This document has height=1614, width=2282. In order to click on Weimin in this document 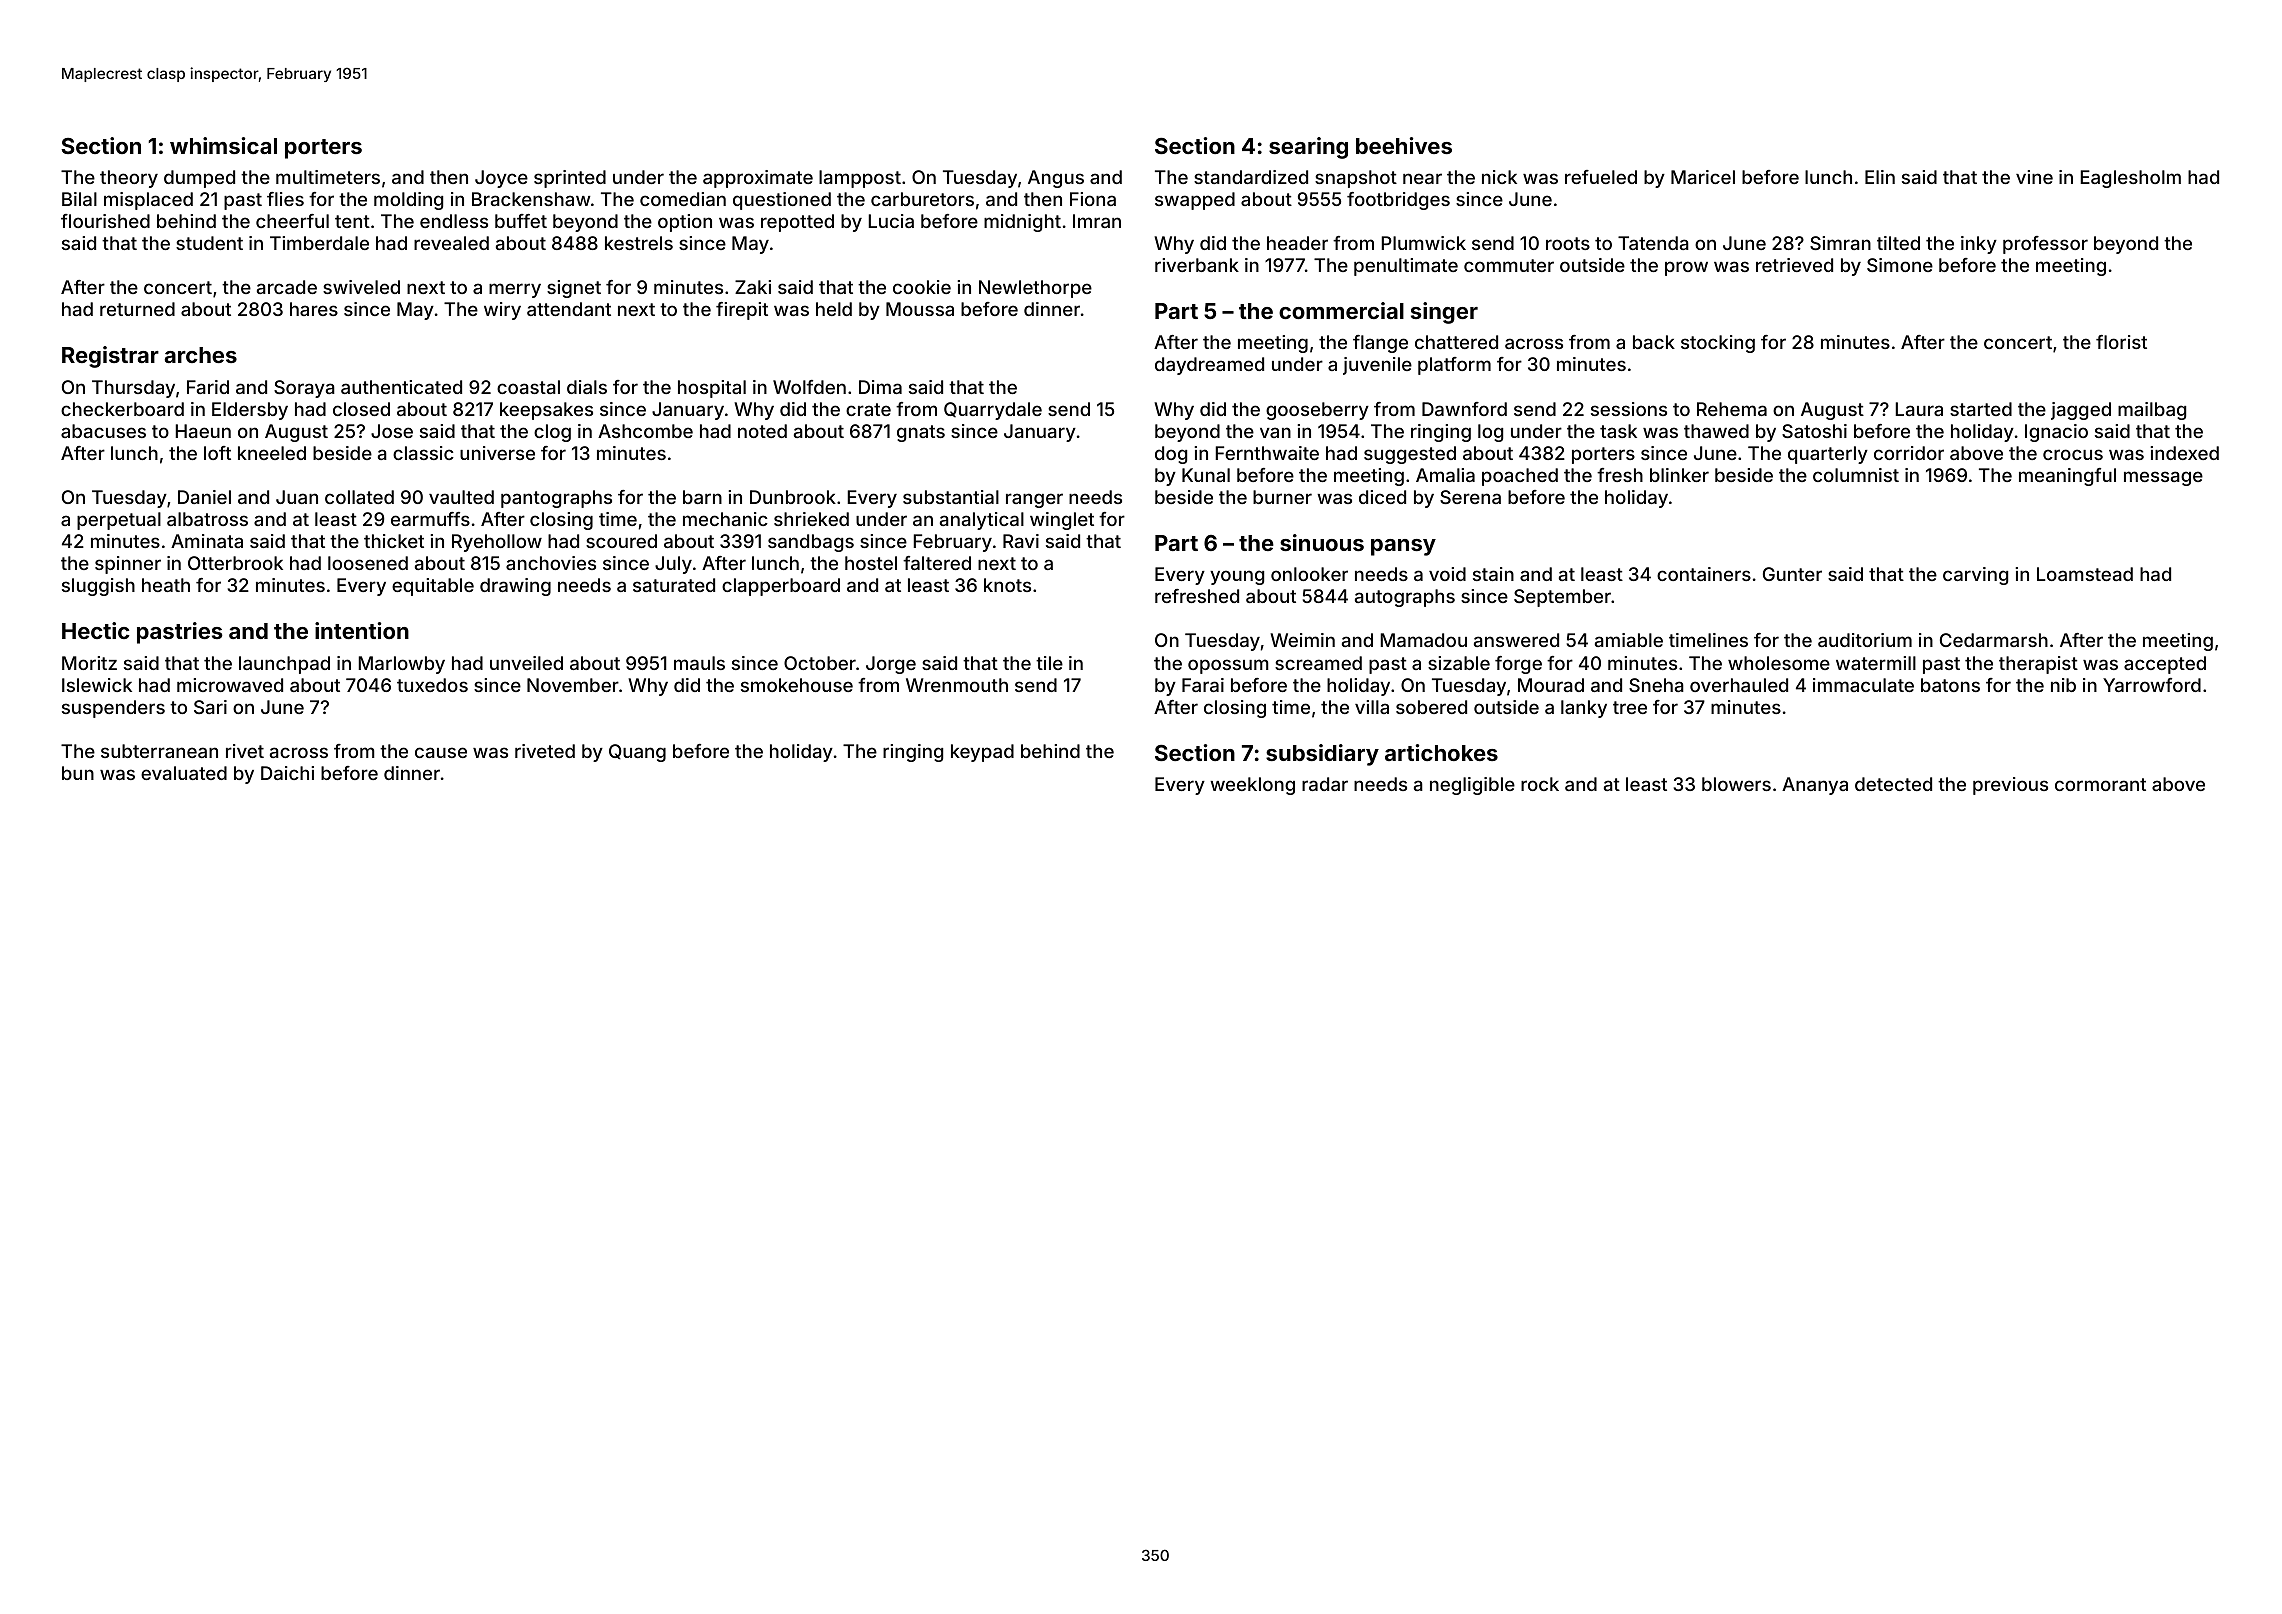, I will do `click(1302, 640)`.
